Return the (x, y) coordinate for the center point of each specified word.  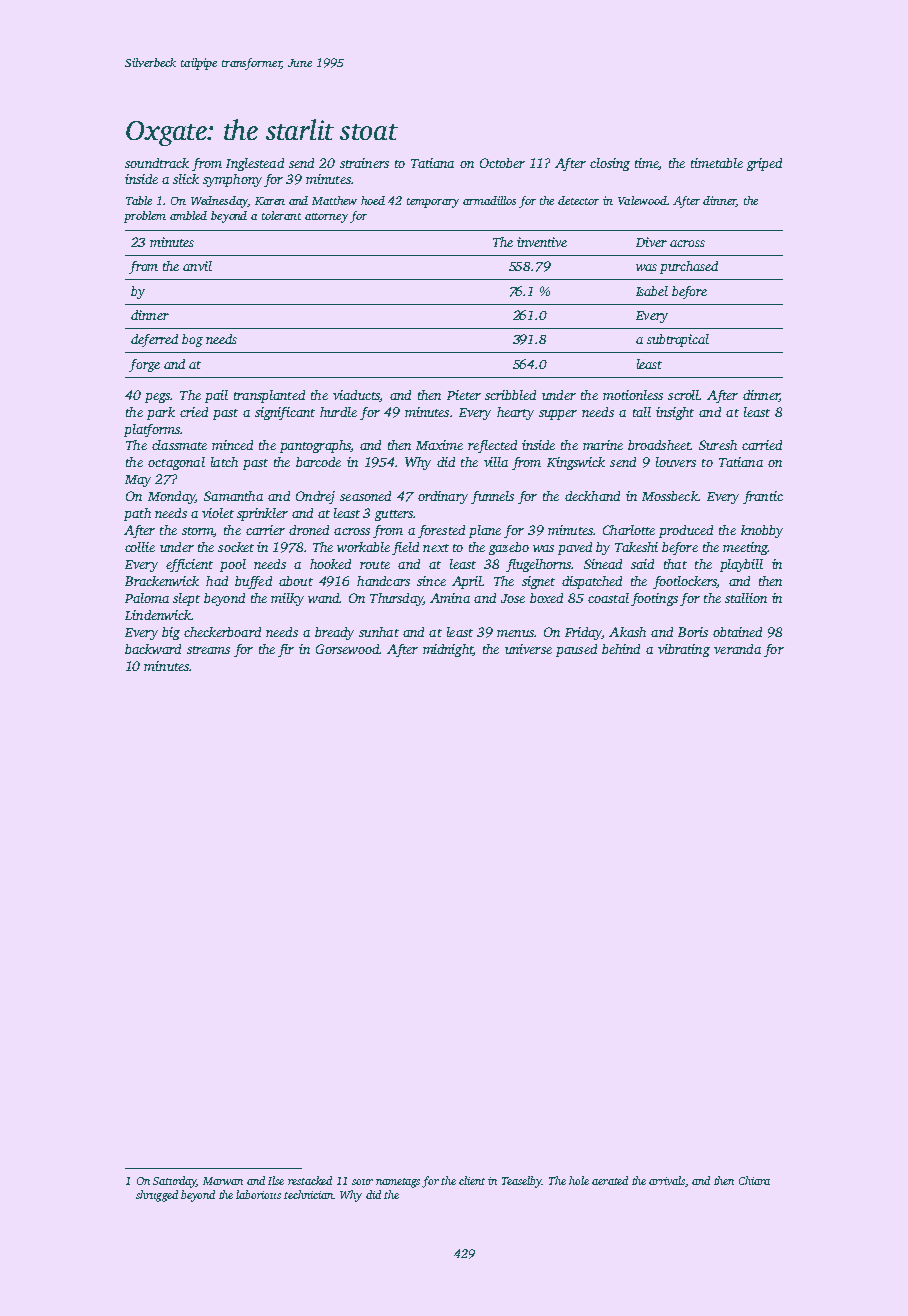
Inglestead (255, 164)
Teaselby (522, 1182)
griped (764, 164)
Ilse (276, 1180)
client (472, 1180)
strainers (364, 163)
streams (208, 650)
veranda (737, 649)
